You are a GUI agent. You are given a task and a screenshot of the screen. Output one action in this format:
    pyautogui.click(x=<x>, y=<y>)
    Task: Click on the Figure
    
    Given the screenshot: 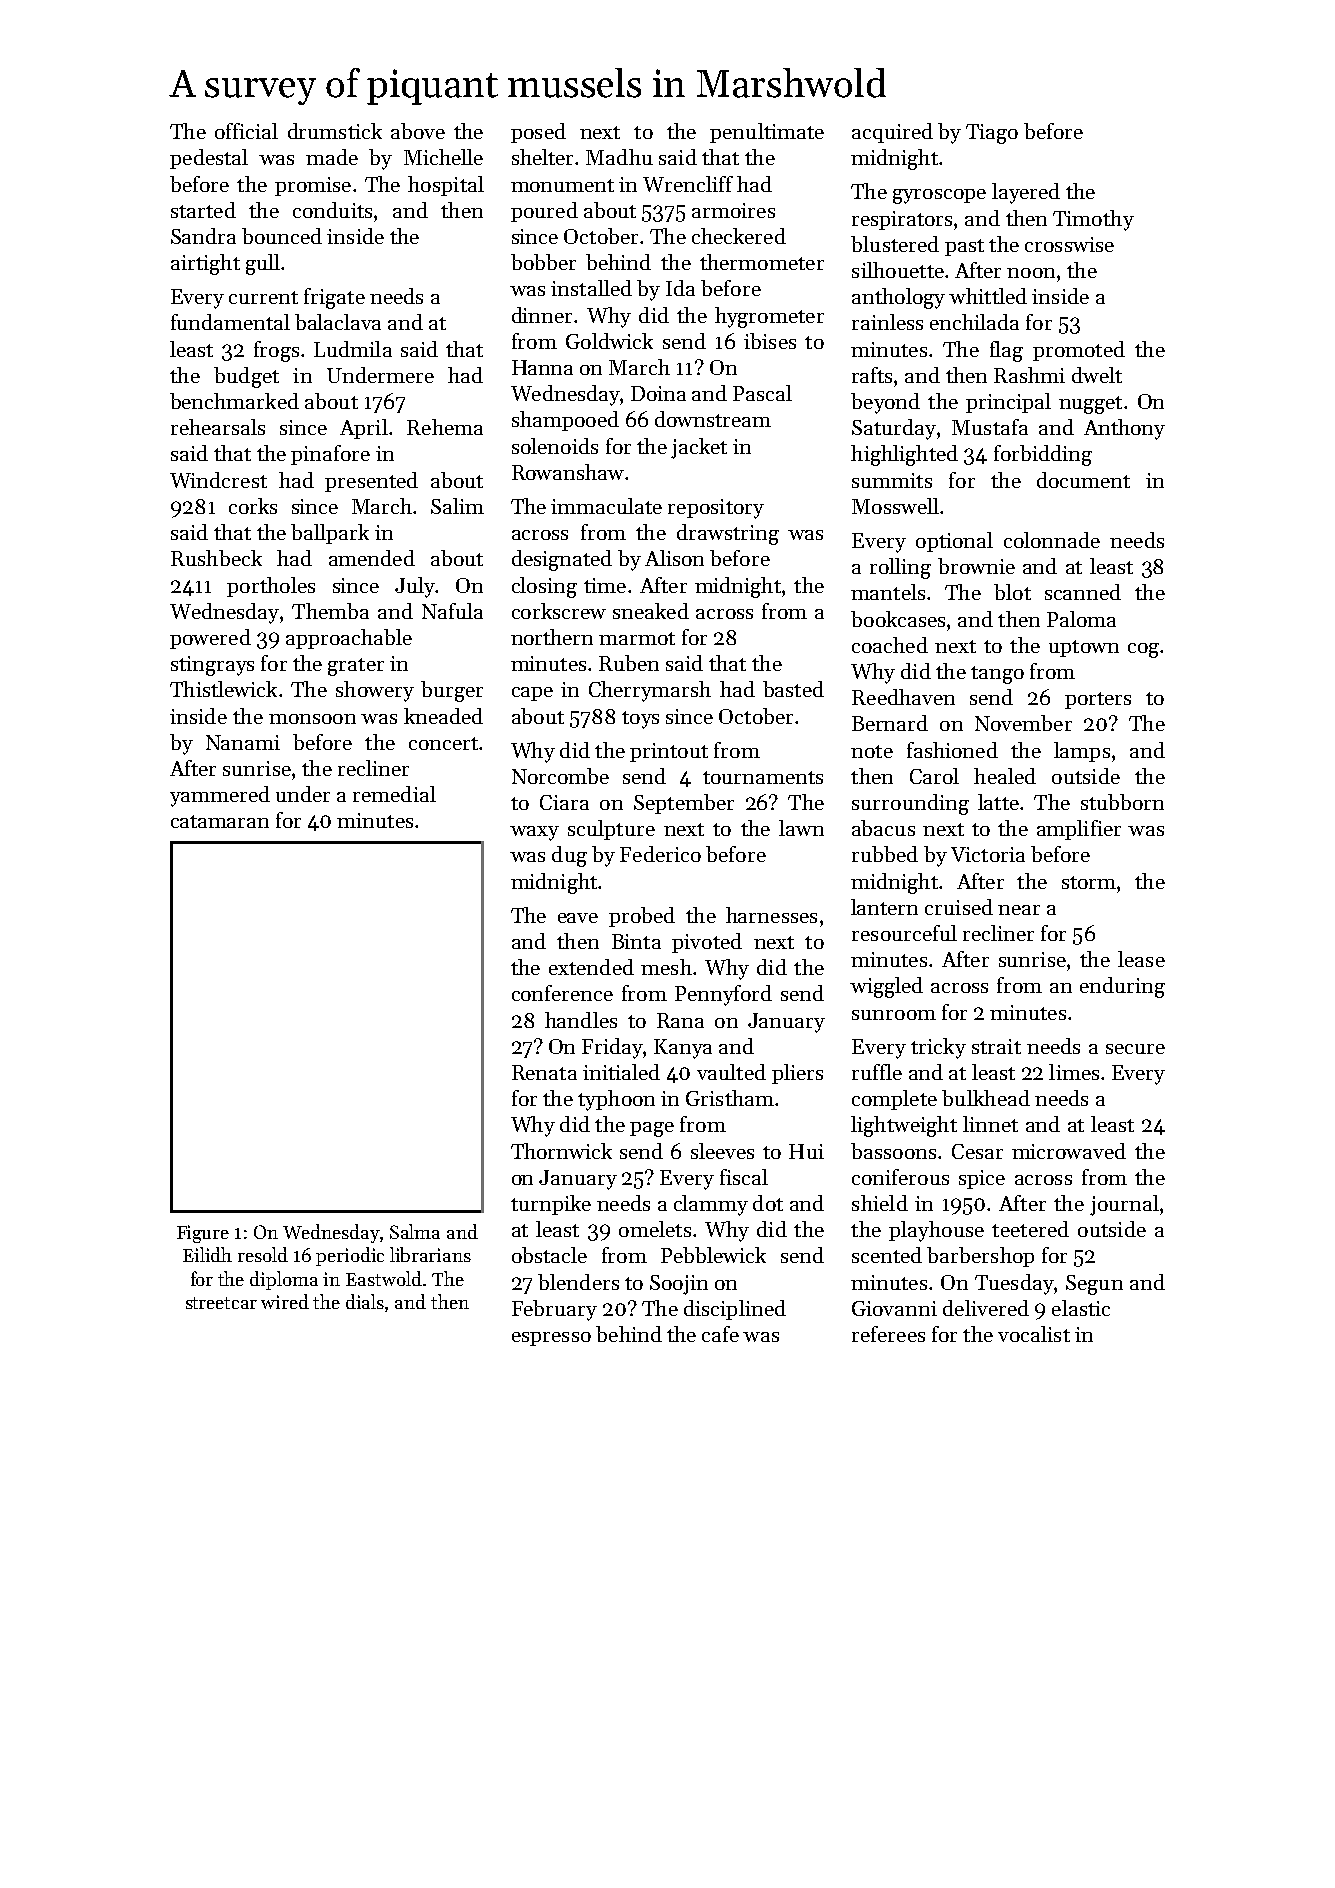 What is the action you would take?
    pyautogui.click(x=203, y=1234)
